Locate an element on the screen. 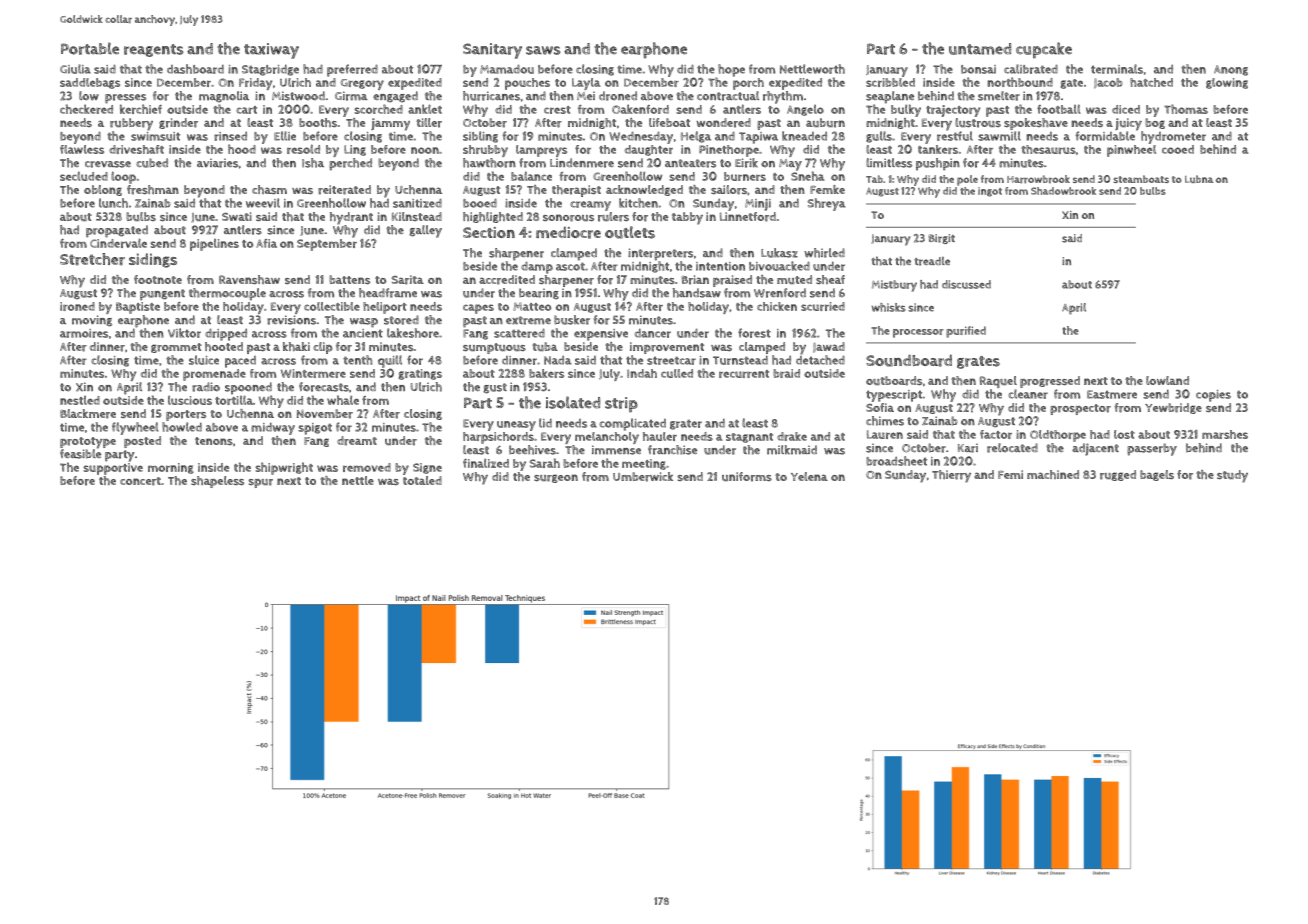 The width and height of the screenshot is (1308, 924). Yelena is located at coordinates (809, 476).
